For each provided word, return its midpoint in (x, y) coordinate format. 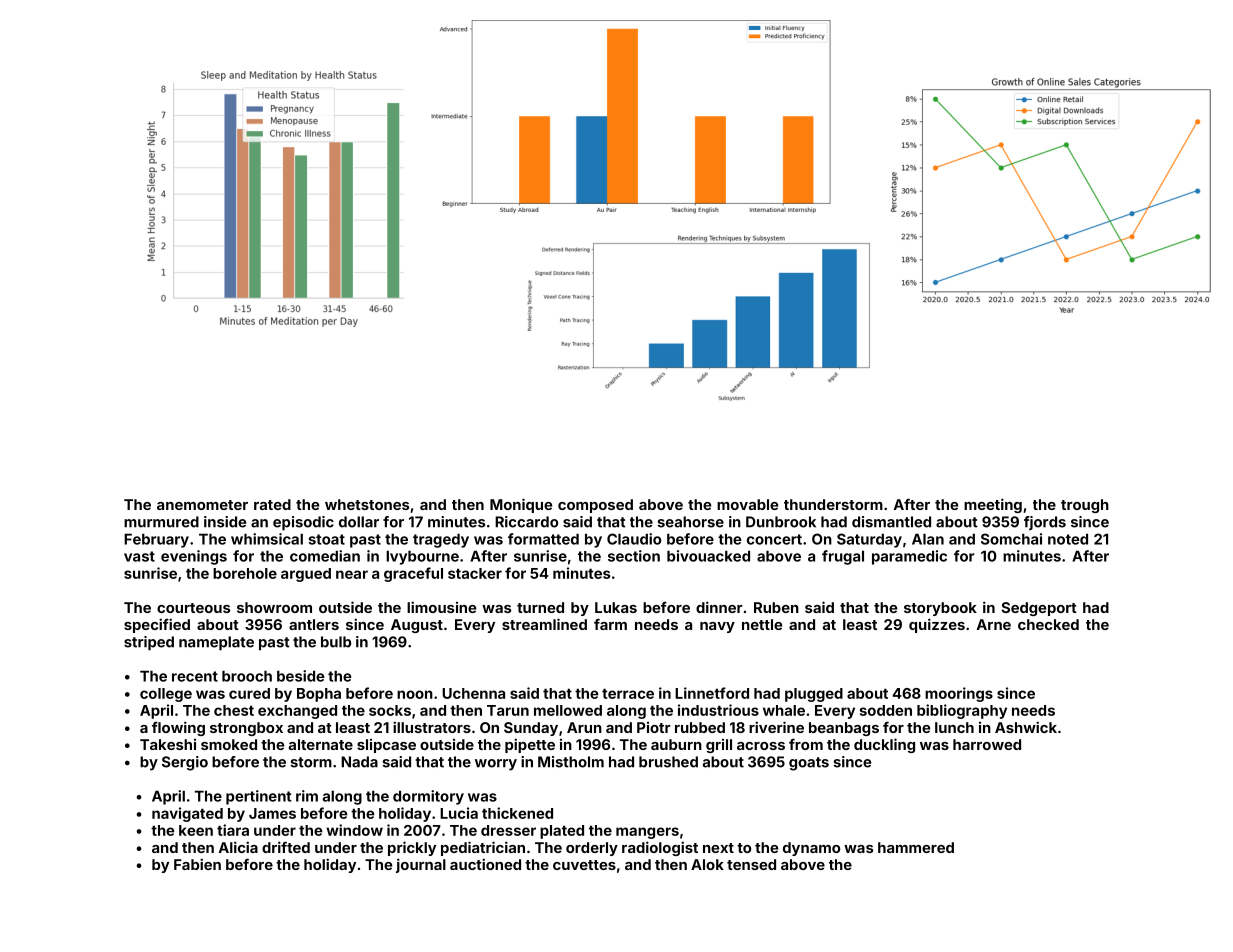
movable (747, 504)
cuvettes (584, 865)
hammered (916, 847)
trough (1085, 506)
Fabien (197, 864)
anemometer (202, 505)
